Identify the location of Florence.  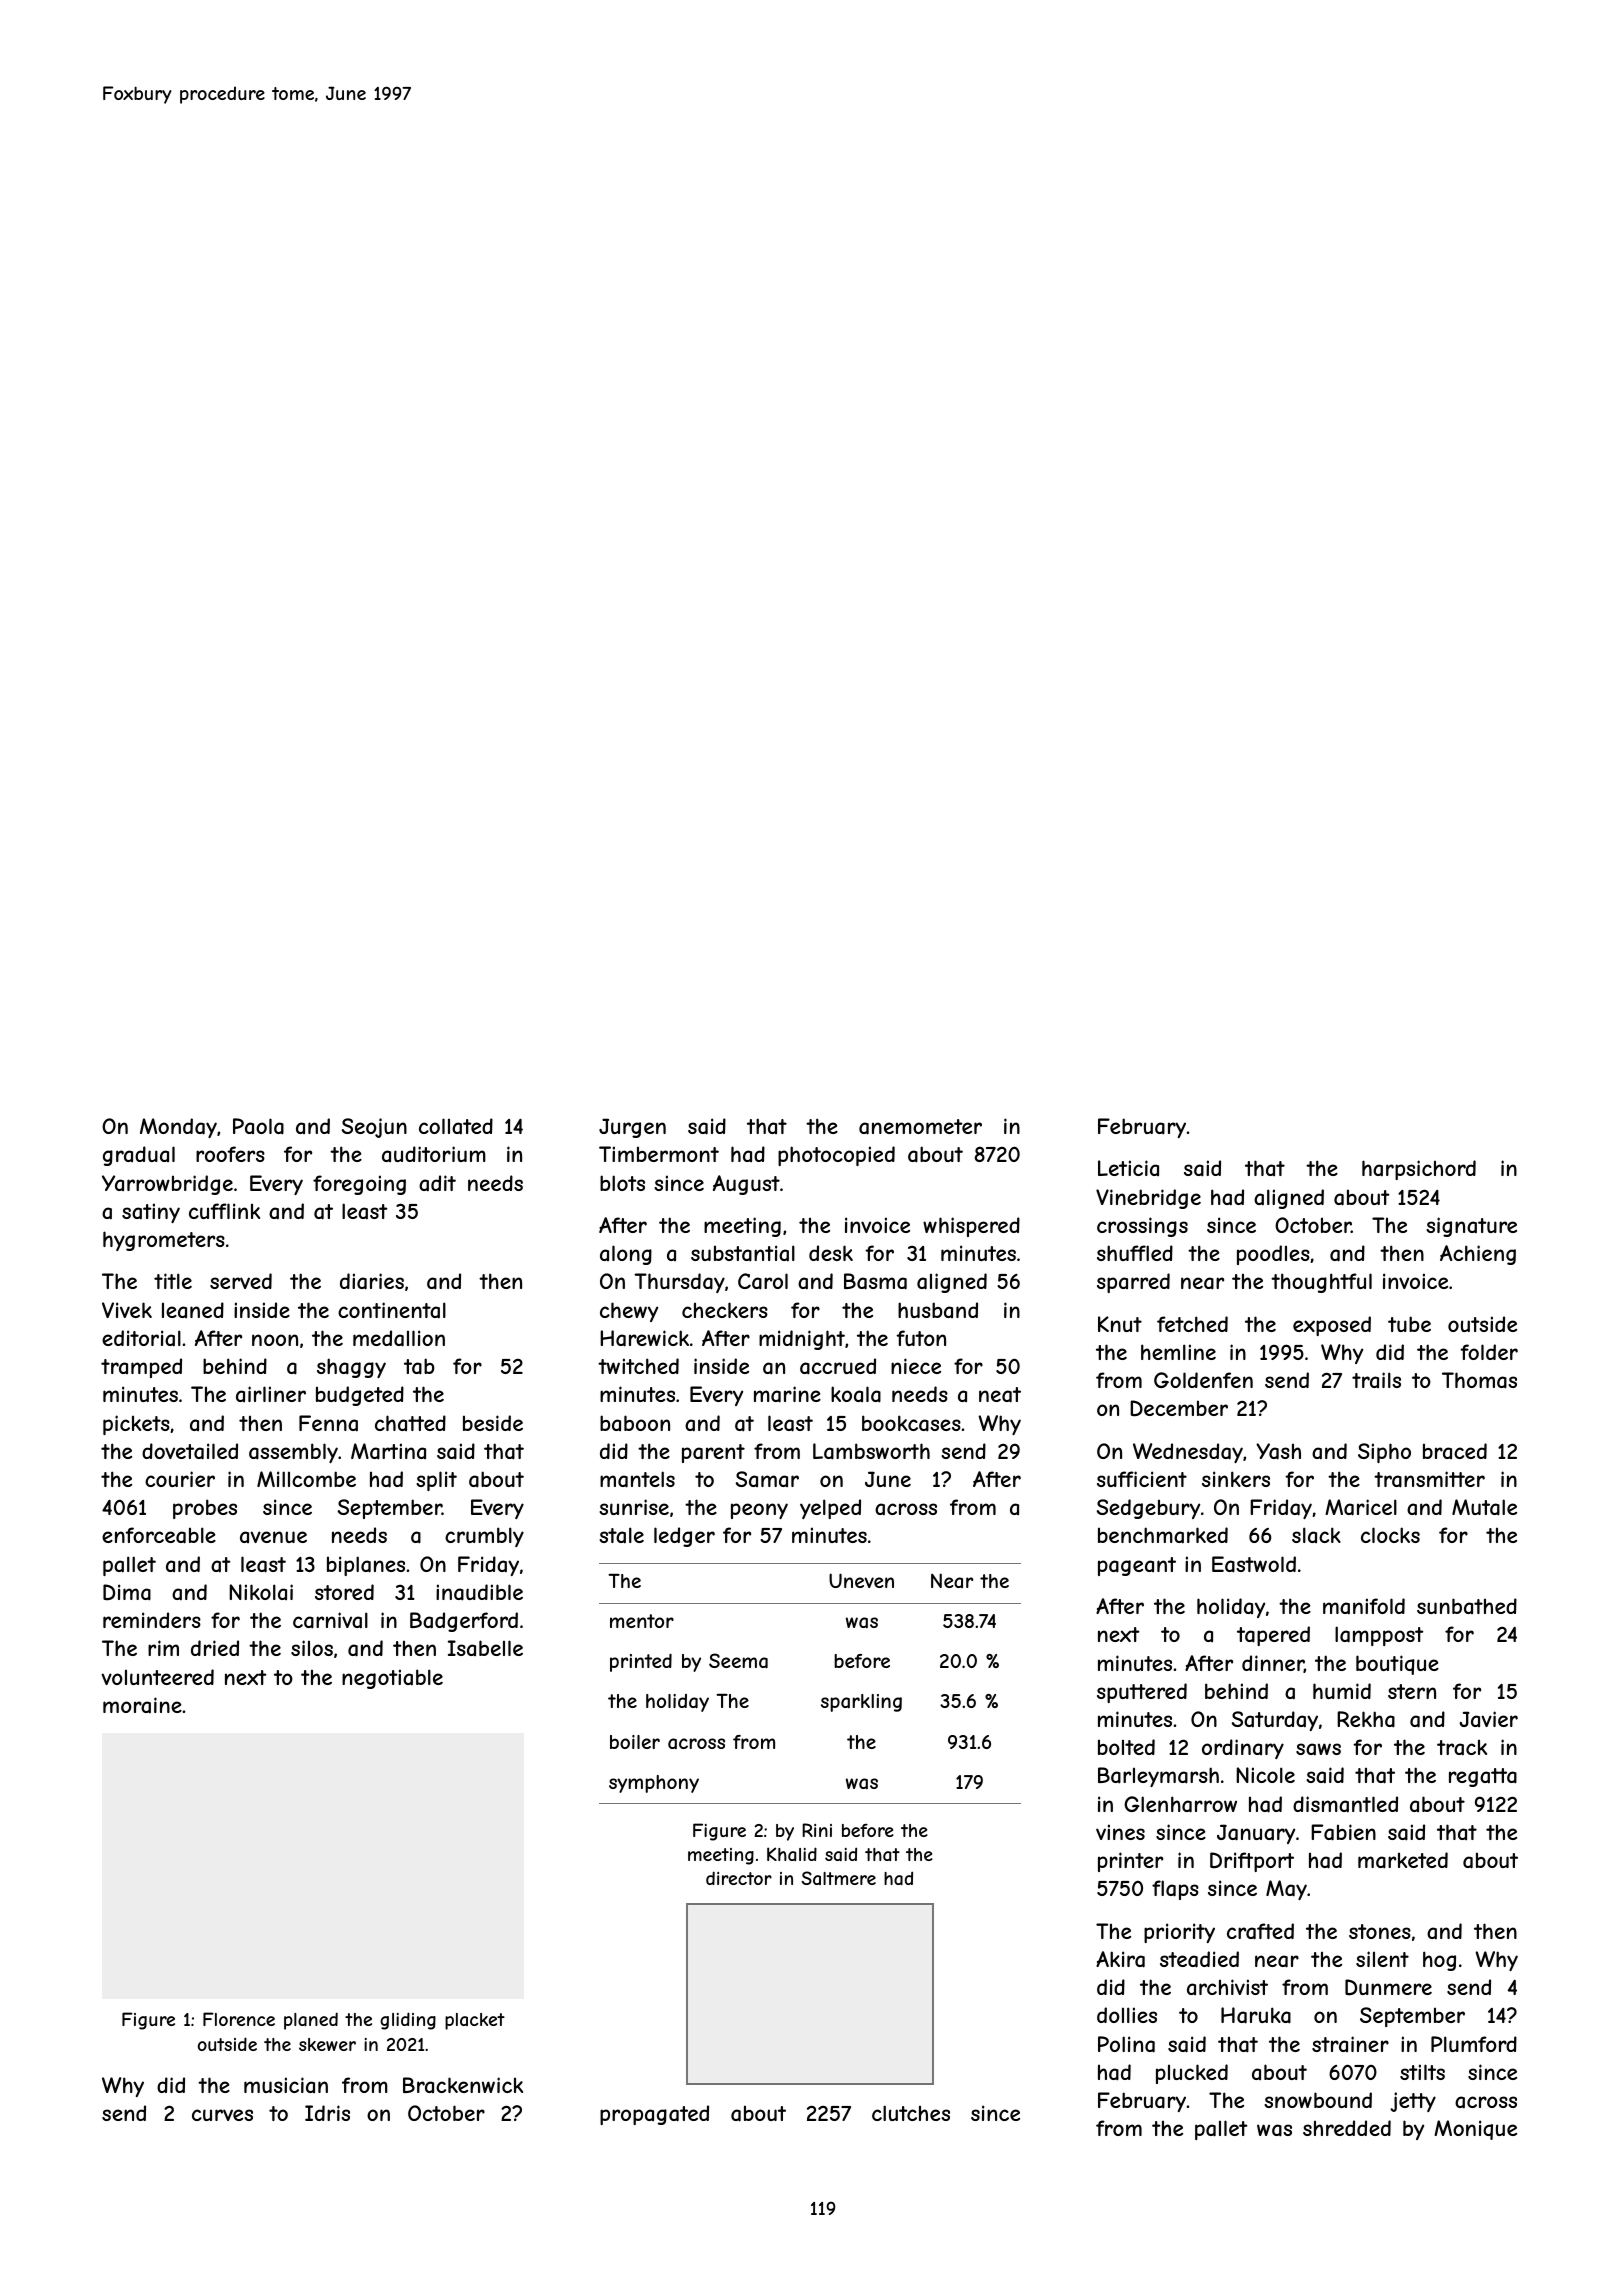
(239, 2019).
